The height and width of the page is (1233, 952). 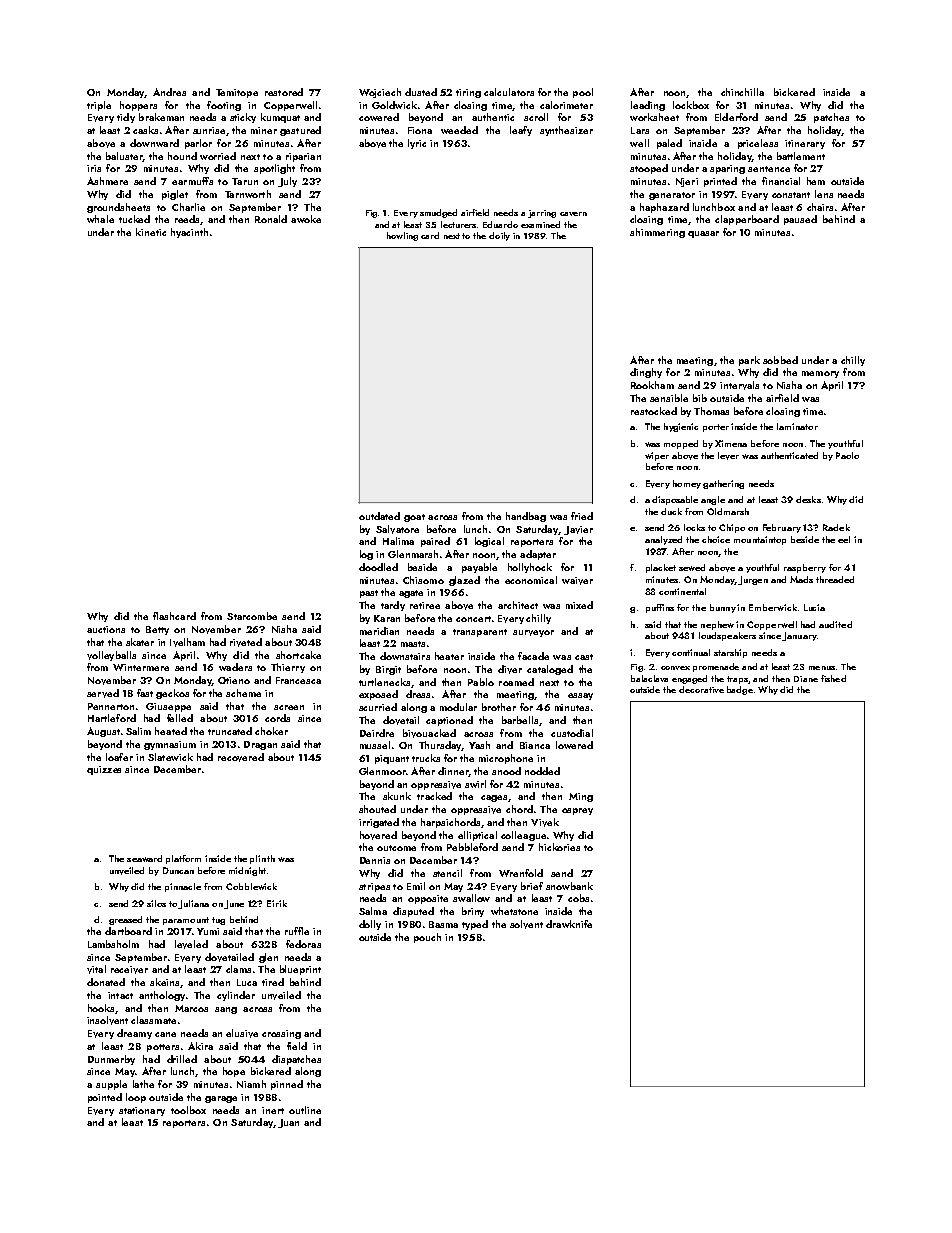 What do you see at coordinates (142, 1111) in the page?
I see `stationary` at bounding box center [142, 1111].
